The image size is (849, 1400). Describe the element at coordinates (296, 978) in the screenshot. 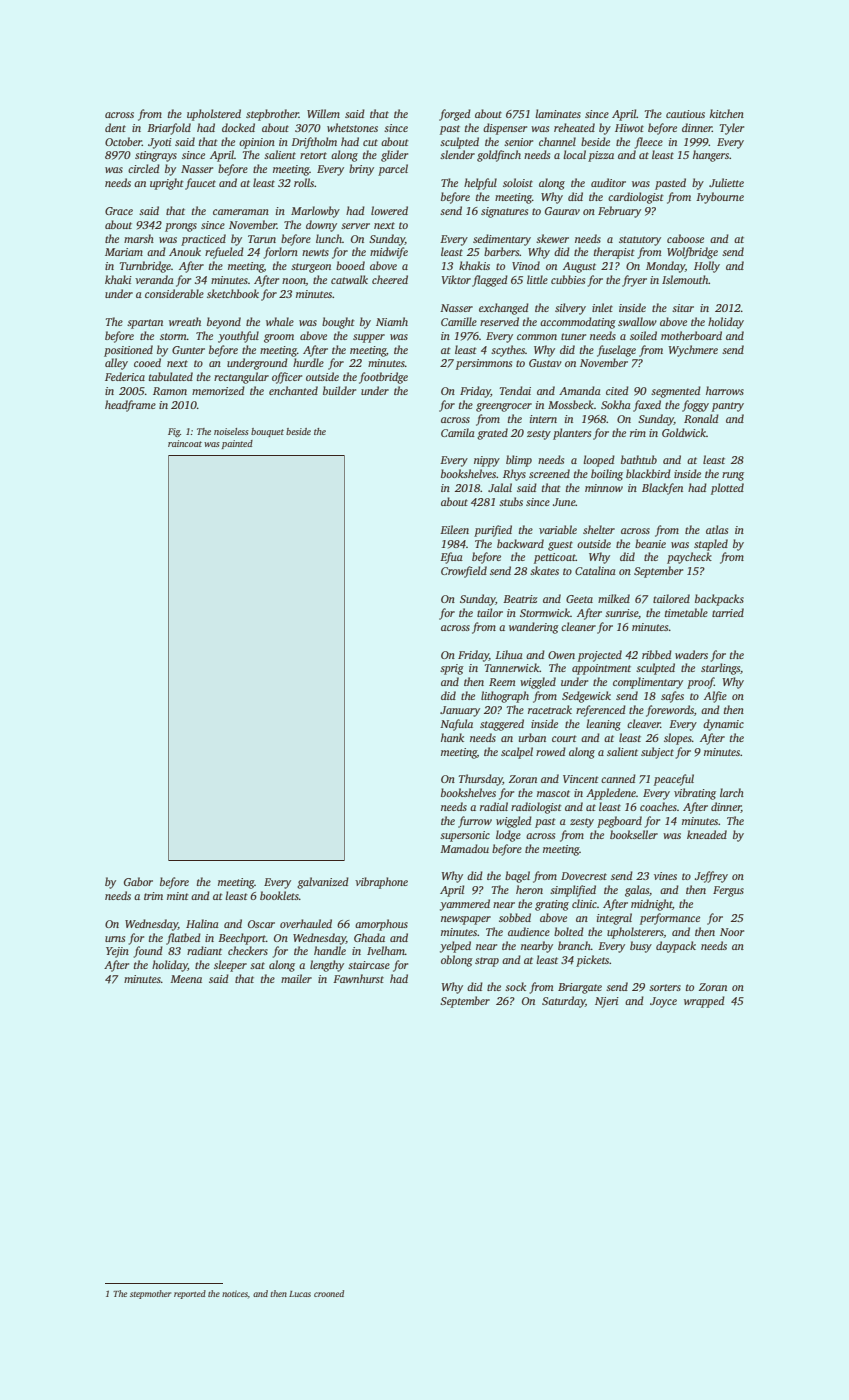

I see `mailer` at that location.
